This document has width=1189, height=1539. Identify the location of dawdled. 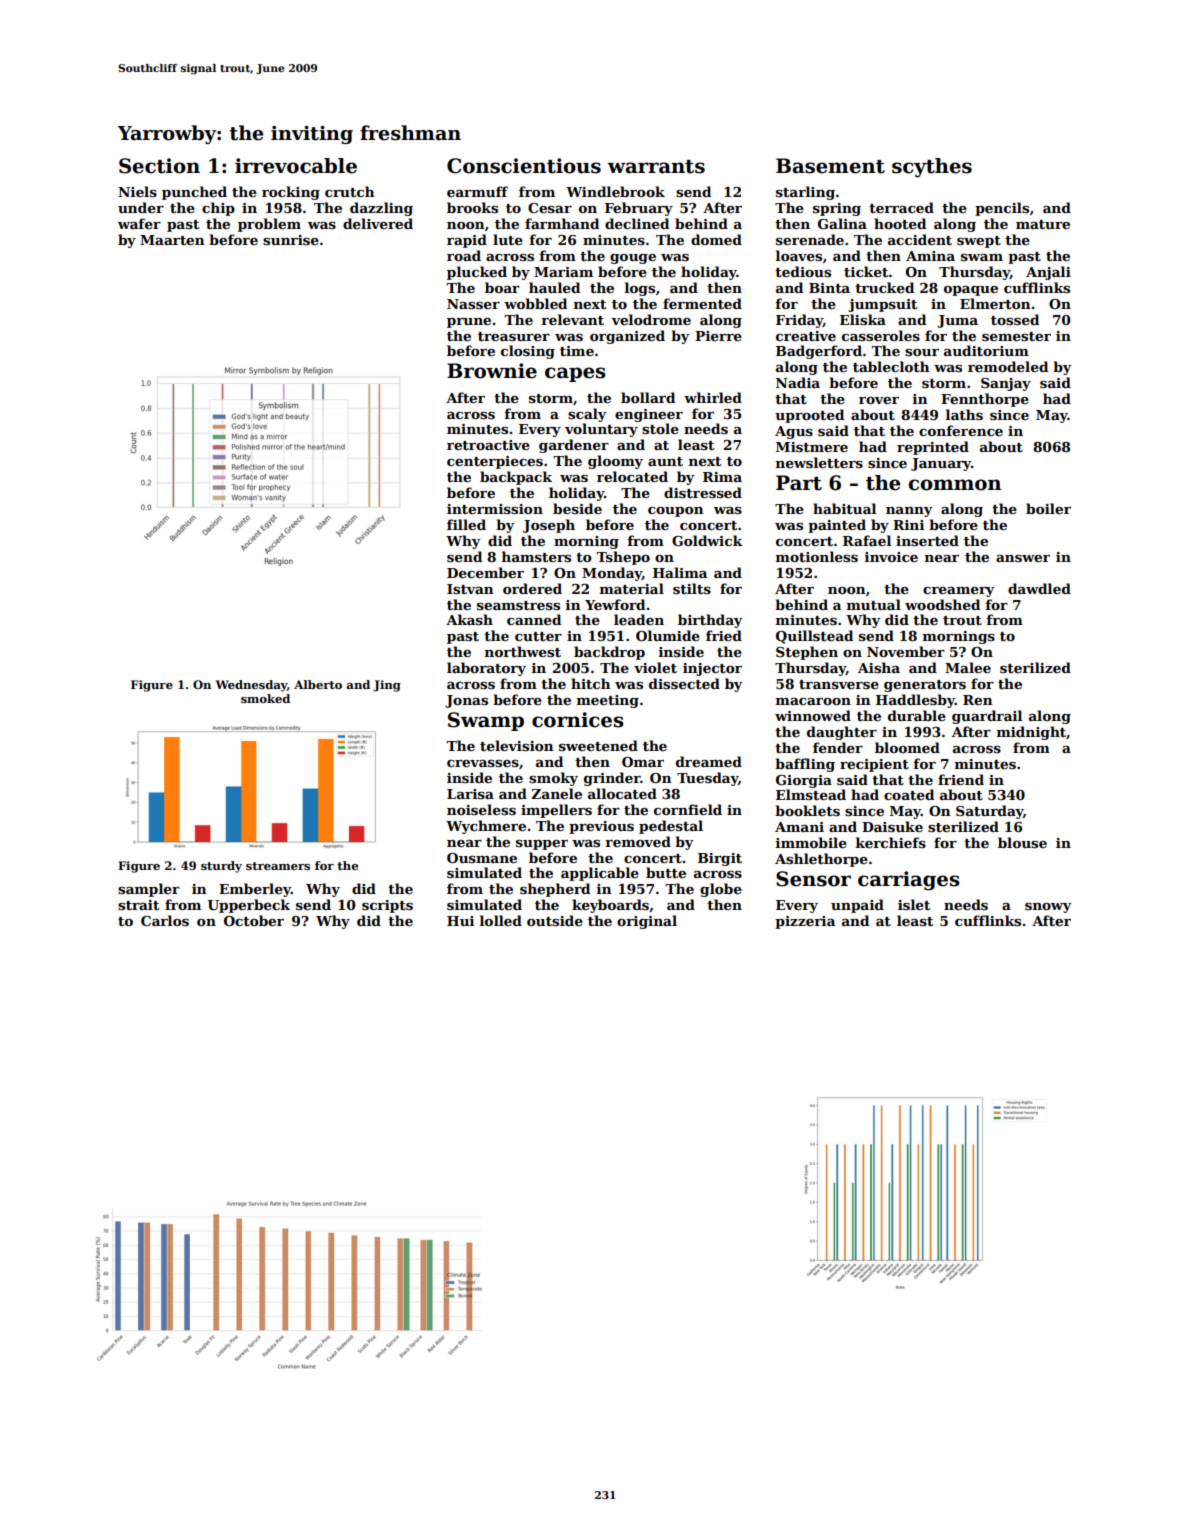
(1039, 588).
